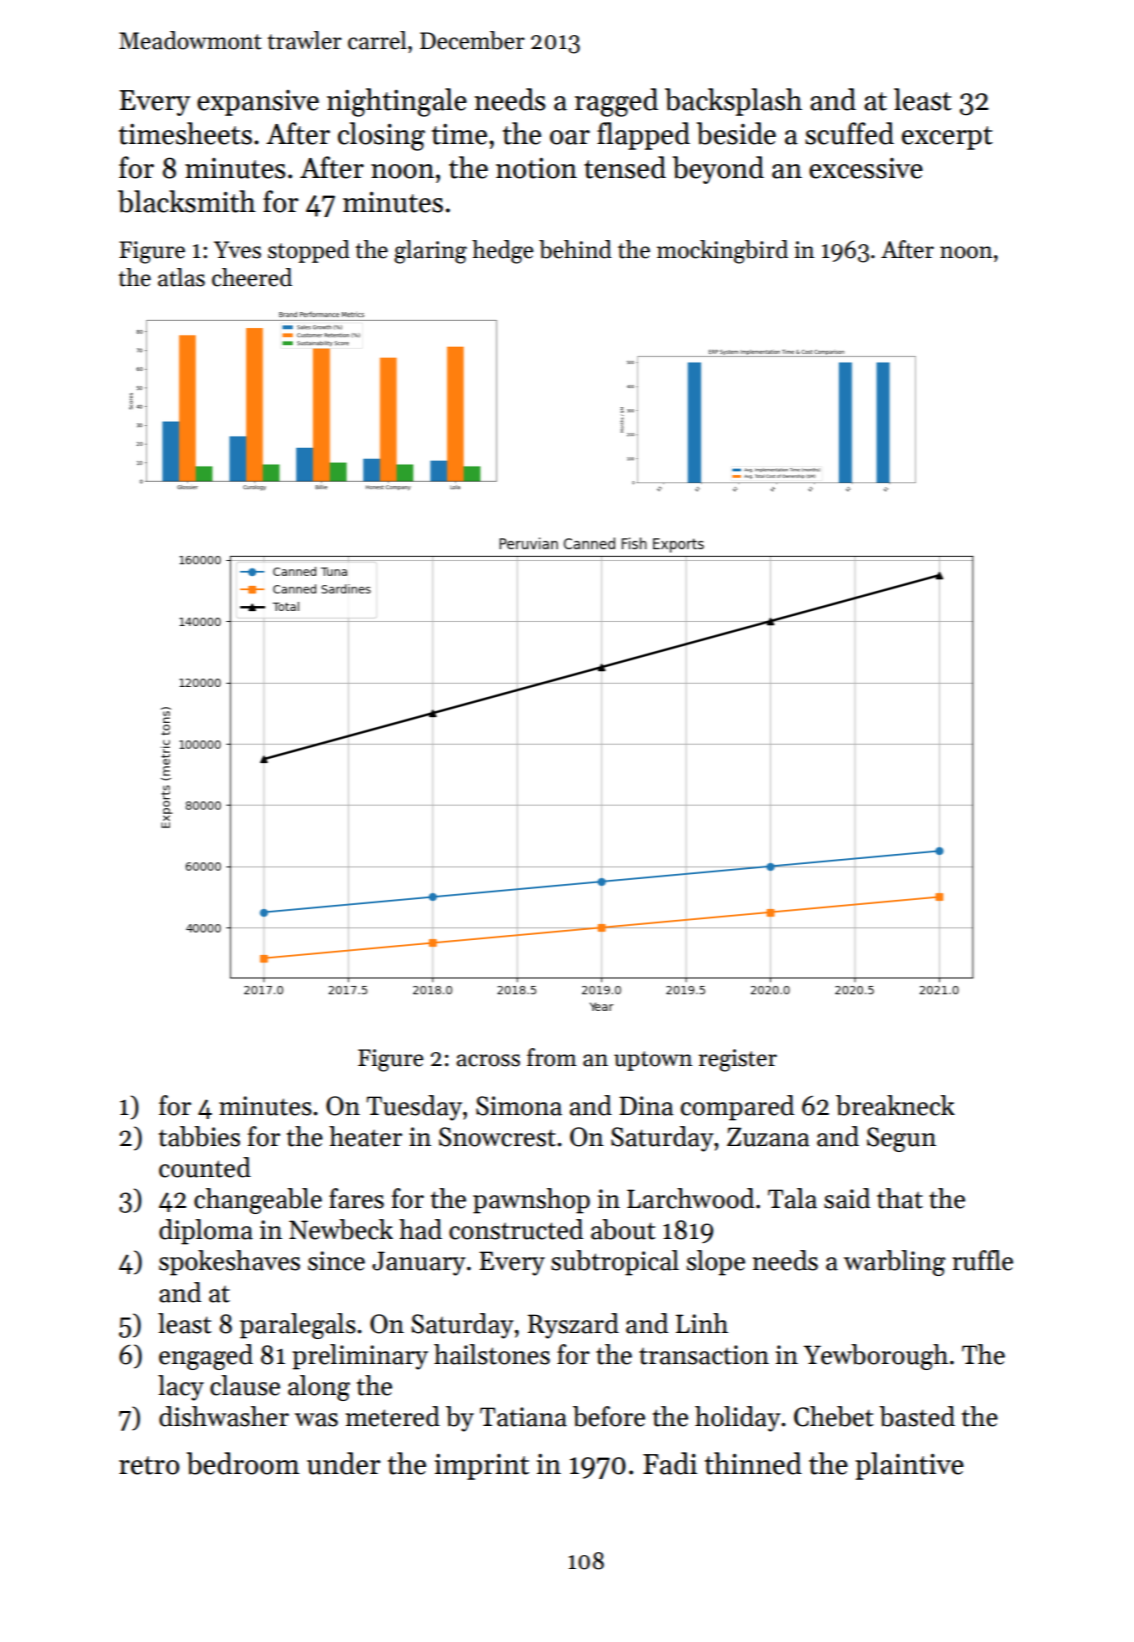  I want to click on stopped, so click(309, 251).
